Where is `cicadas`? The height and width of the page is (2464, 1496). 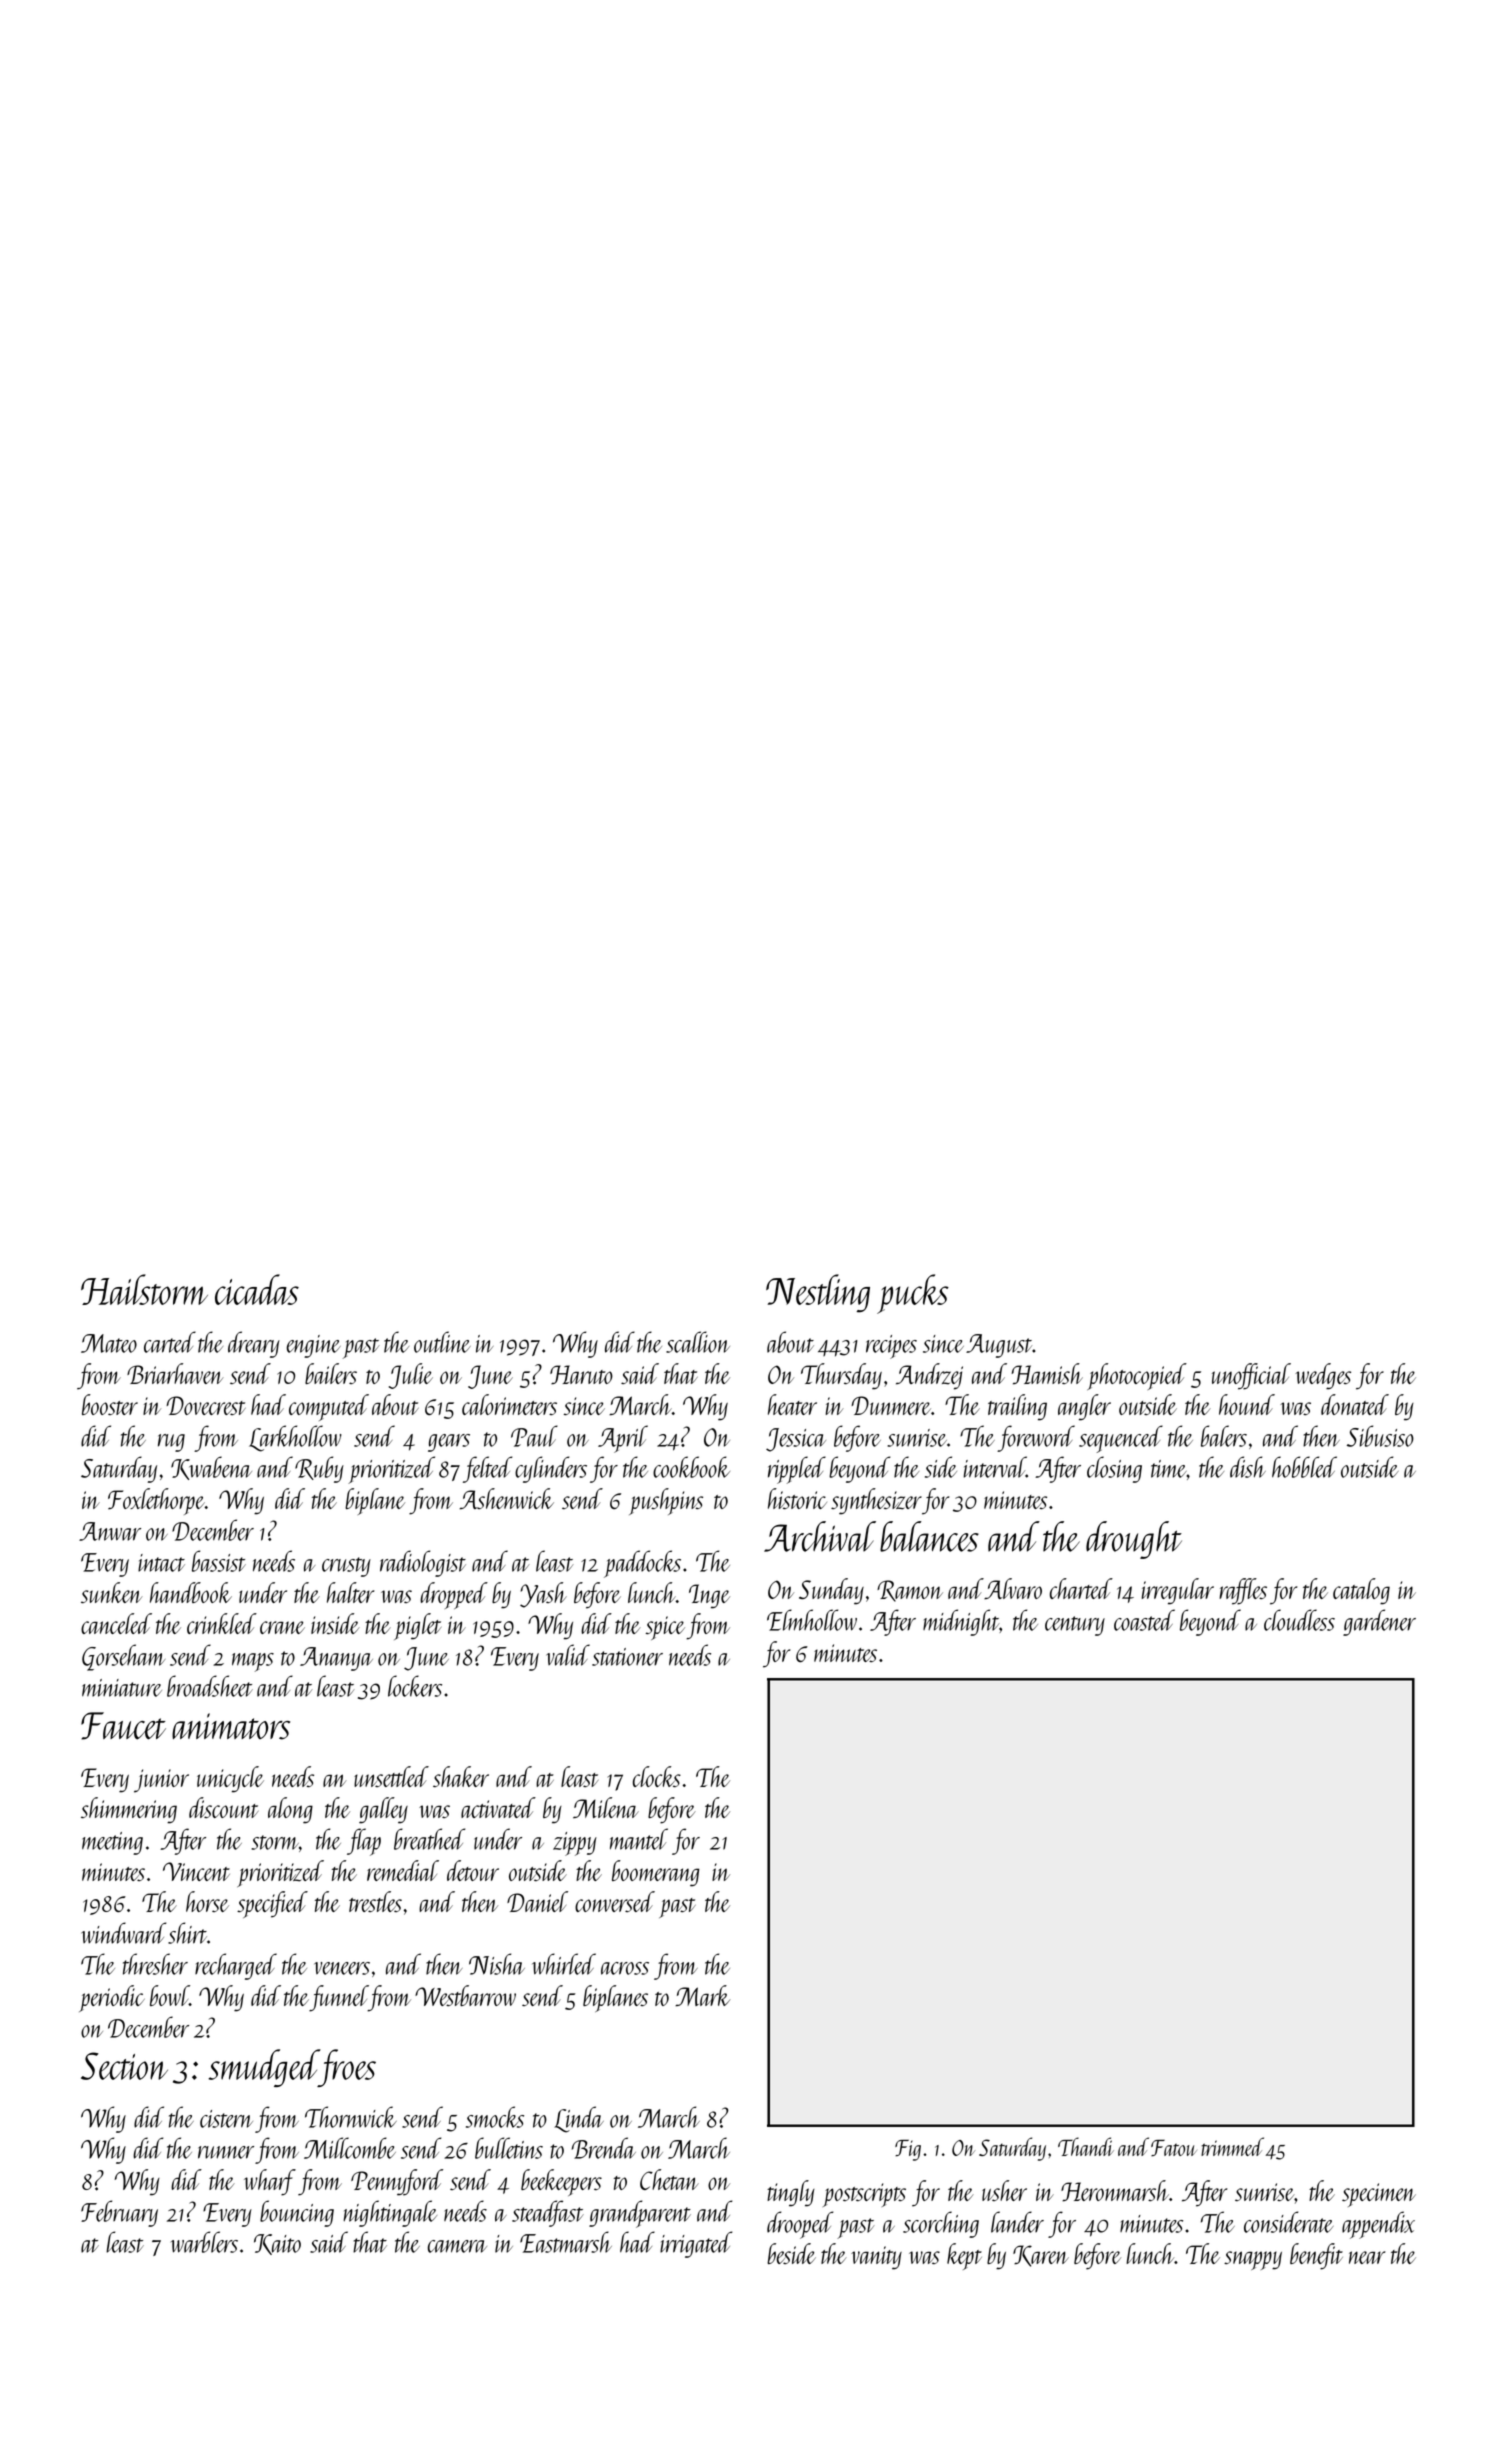 cicadas is located at coordinates (257, 1289).
